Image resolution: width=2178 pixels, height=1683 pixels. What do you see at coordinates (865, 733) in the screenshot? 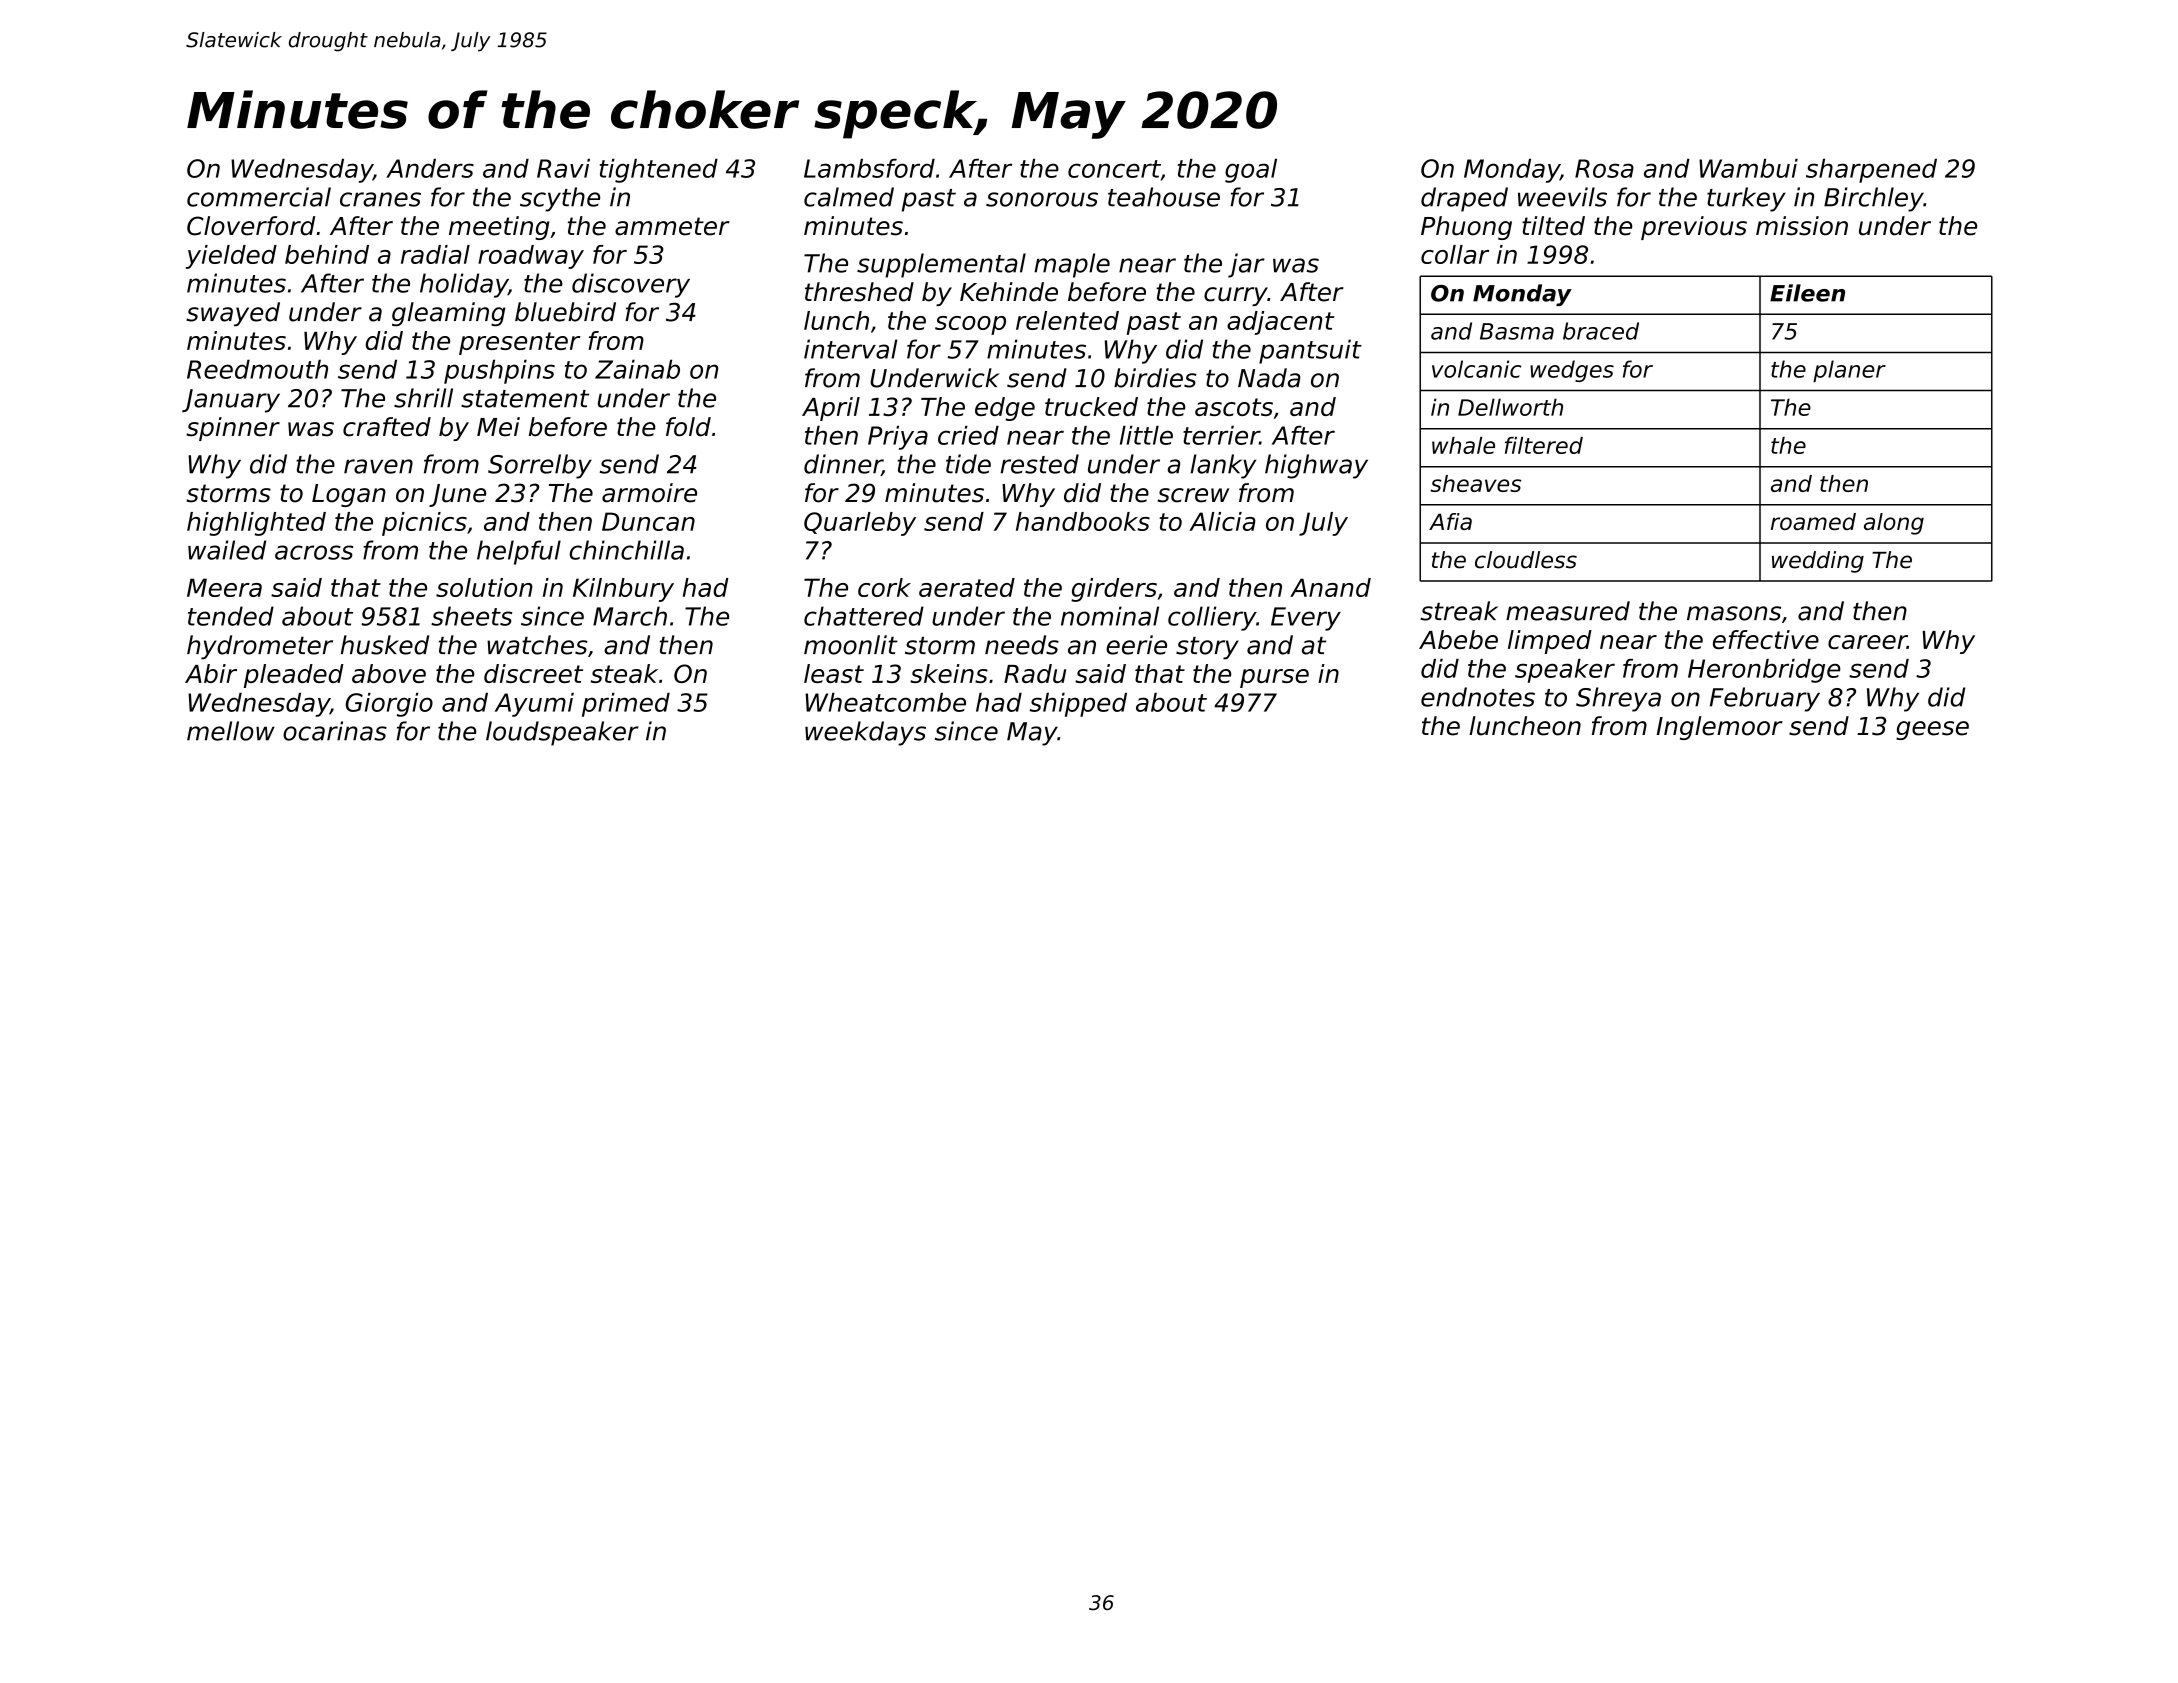
I see `weekdays` at bounding box center [865, 733].
